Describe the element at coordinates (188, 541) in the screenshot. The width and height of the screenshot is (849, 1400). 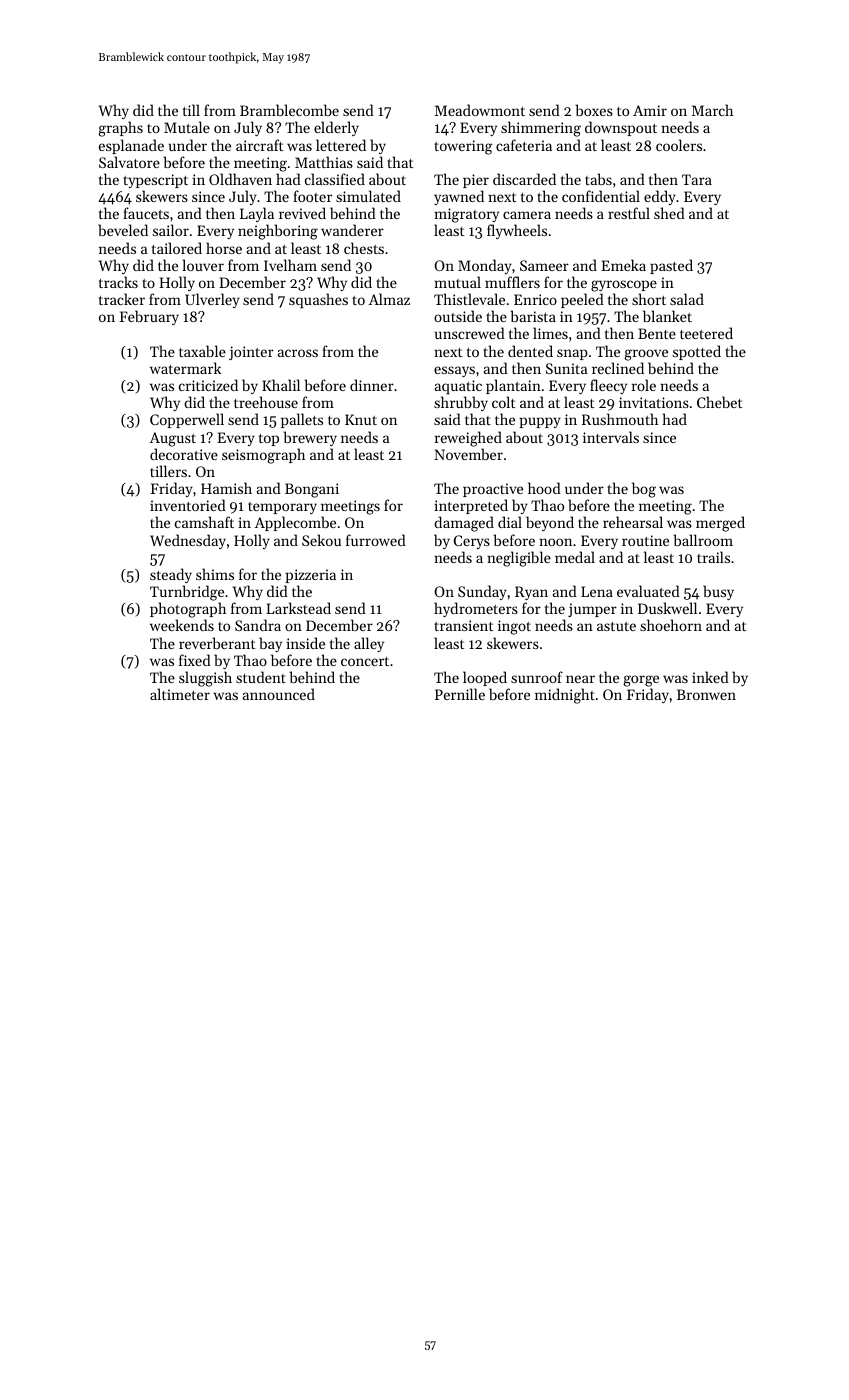
I see `Wednesday` at that location.
